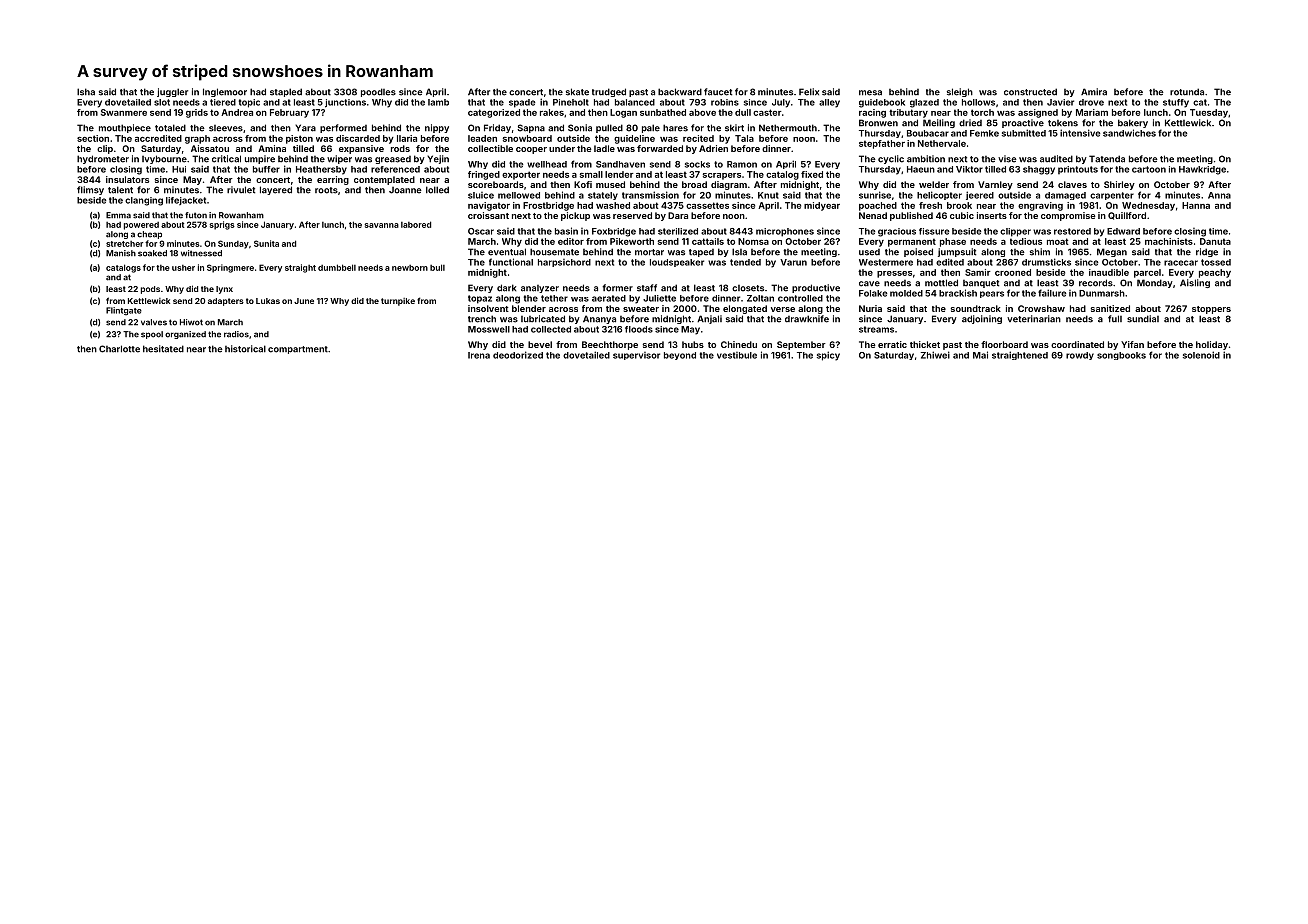  Describe the element at coordinates (343, 128) in the screenshot. I see `performed` at that location.
